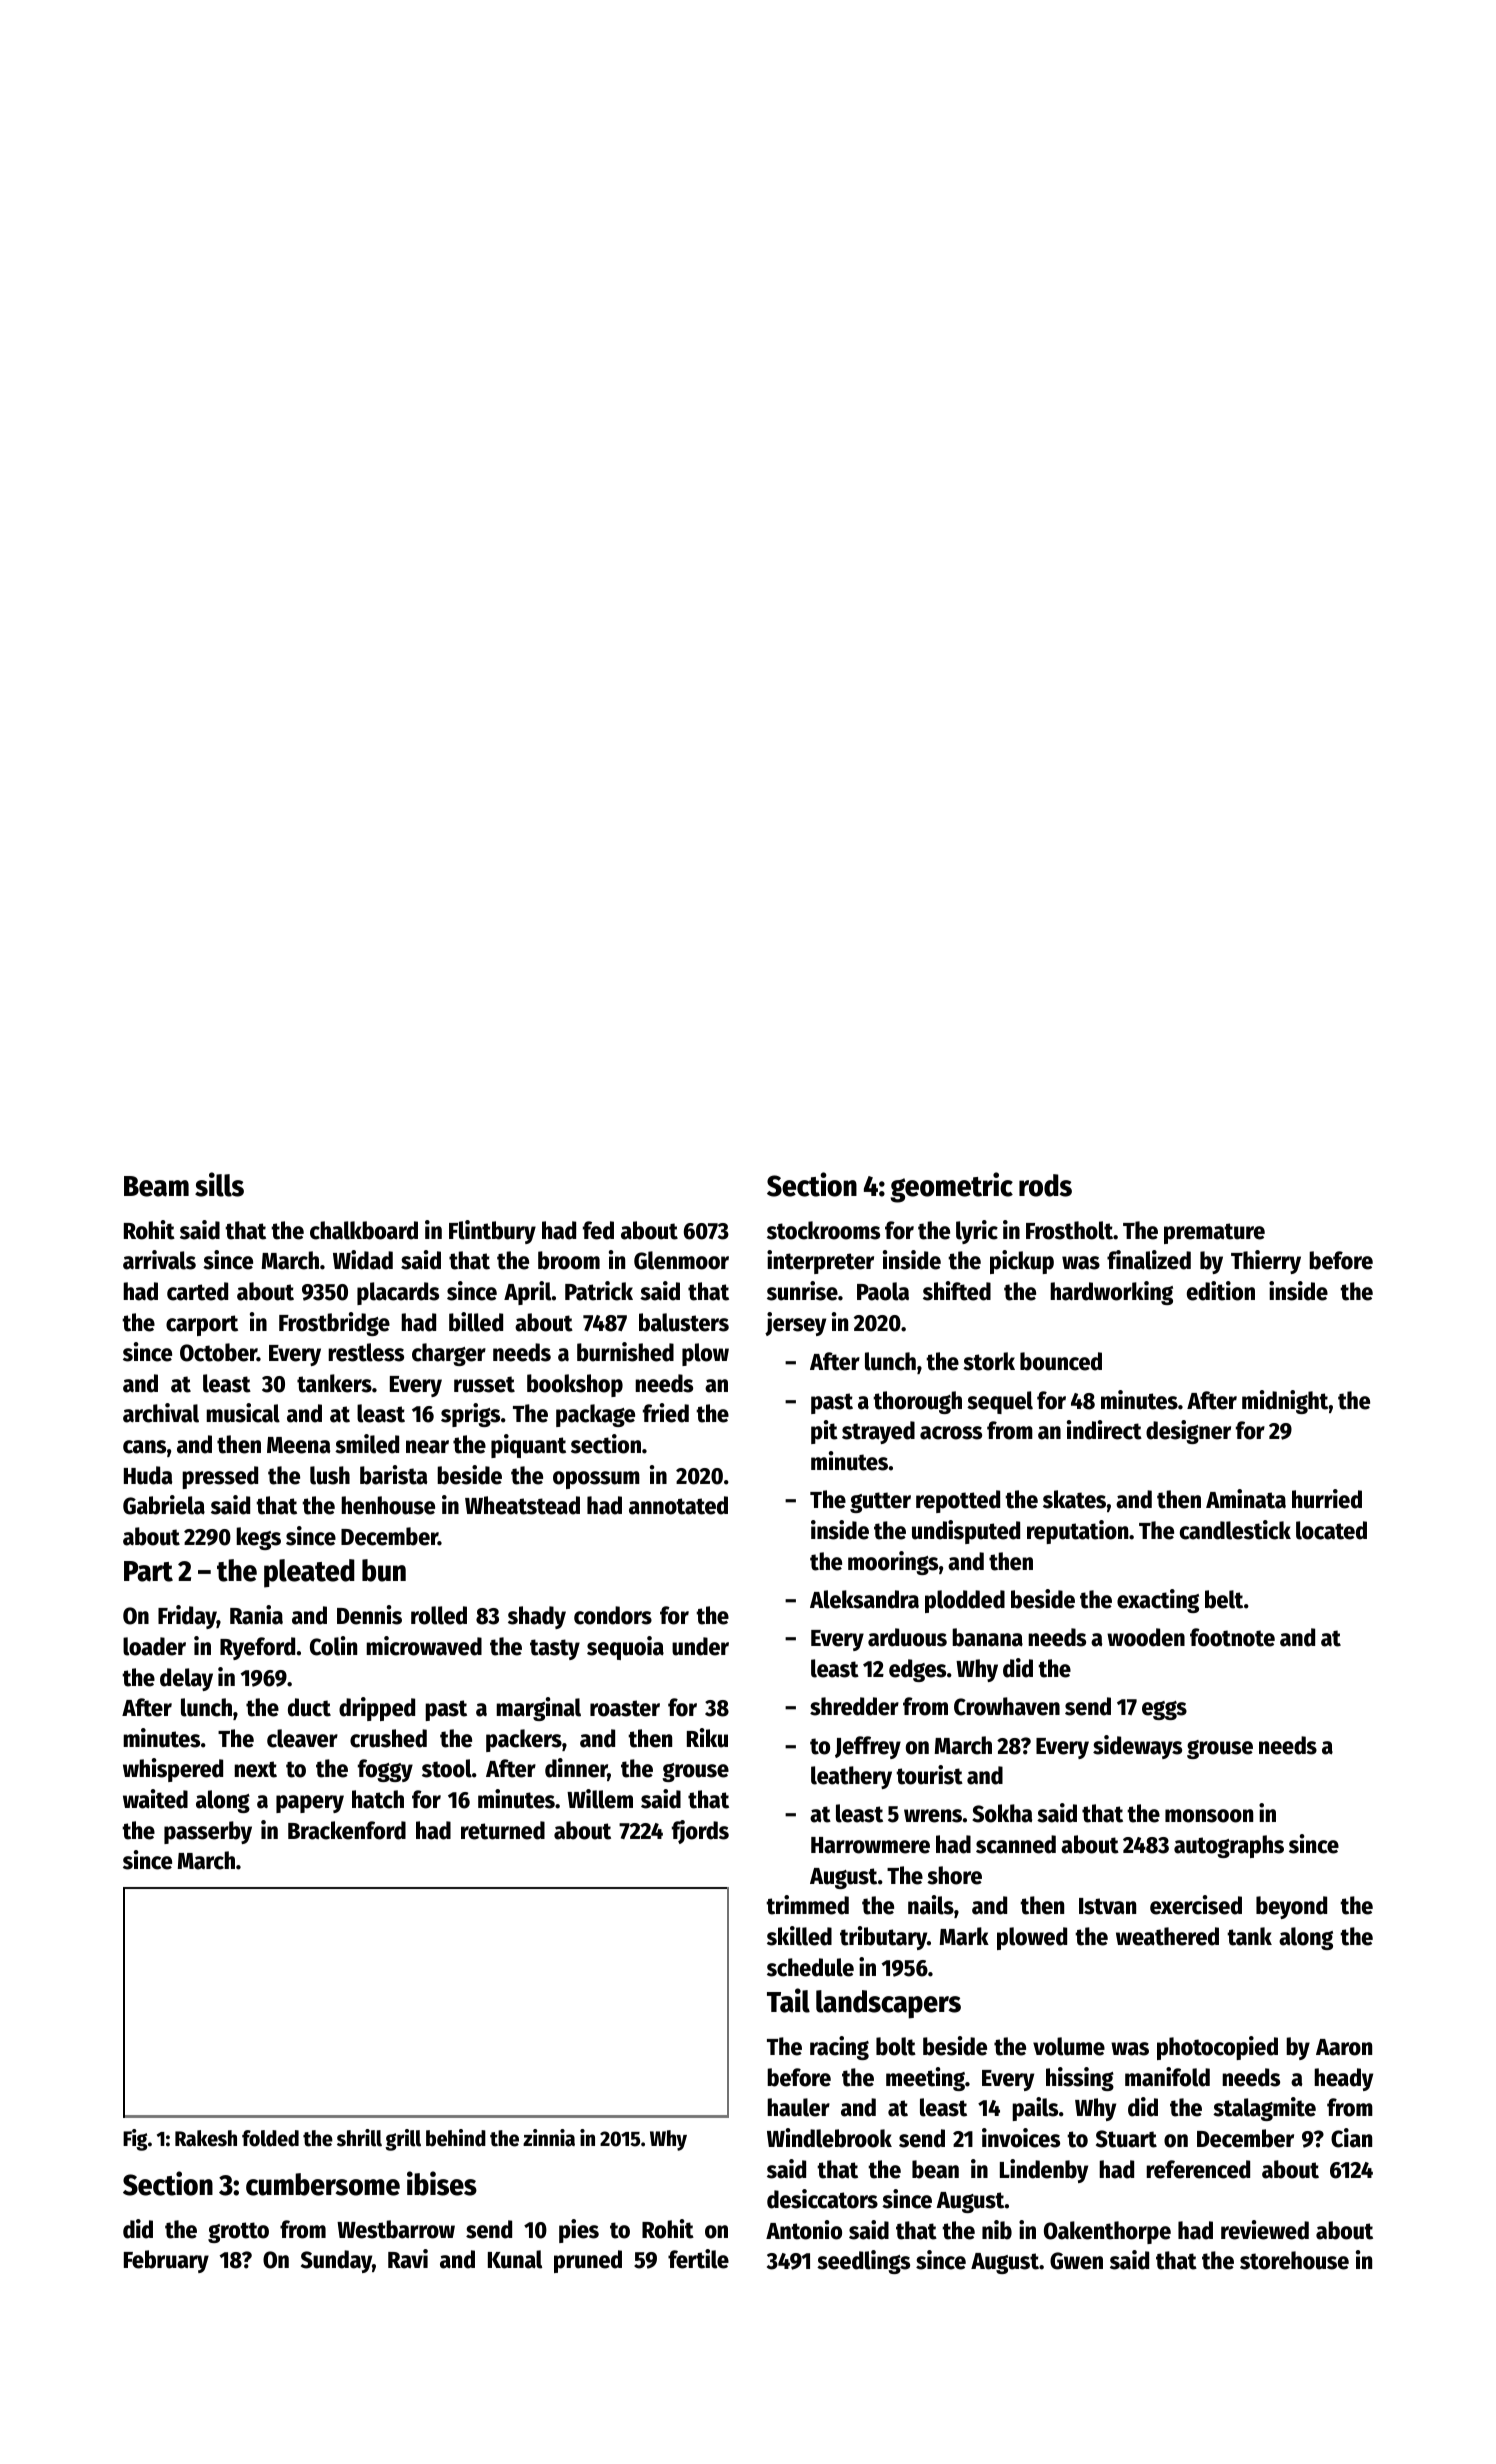 The height and width of the page is (2464, 1496). I want to click on rods, so click(1045, 1185).
